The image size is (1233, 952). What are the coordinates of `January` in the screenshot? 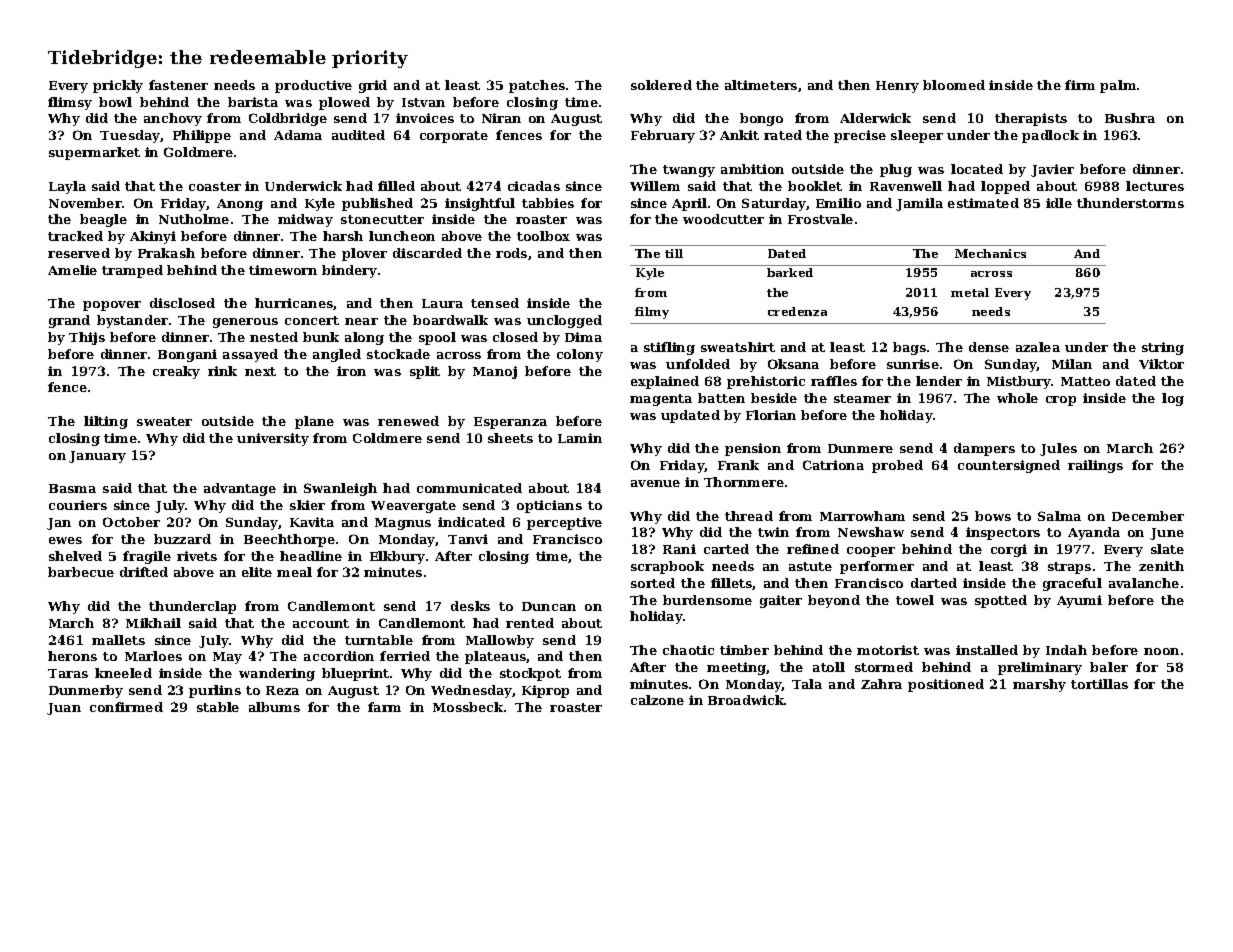 It's located at (97, 457).
